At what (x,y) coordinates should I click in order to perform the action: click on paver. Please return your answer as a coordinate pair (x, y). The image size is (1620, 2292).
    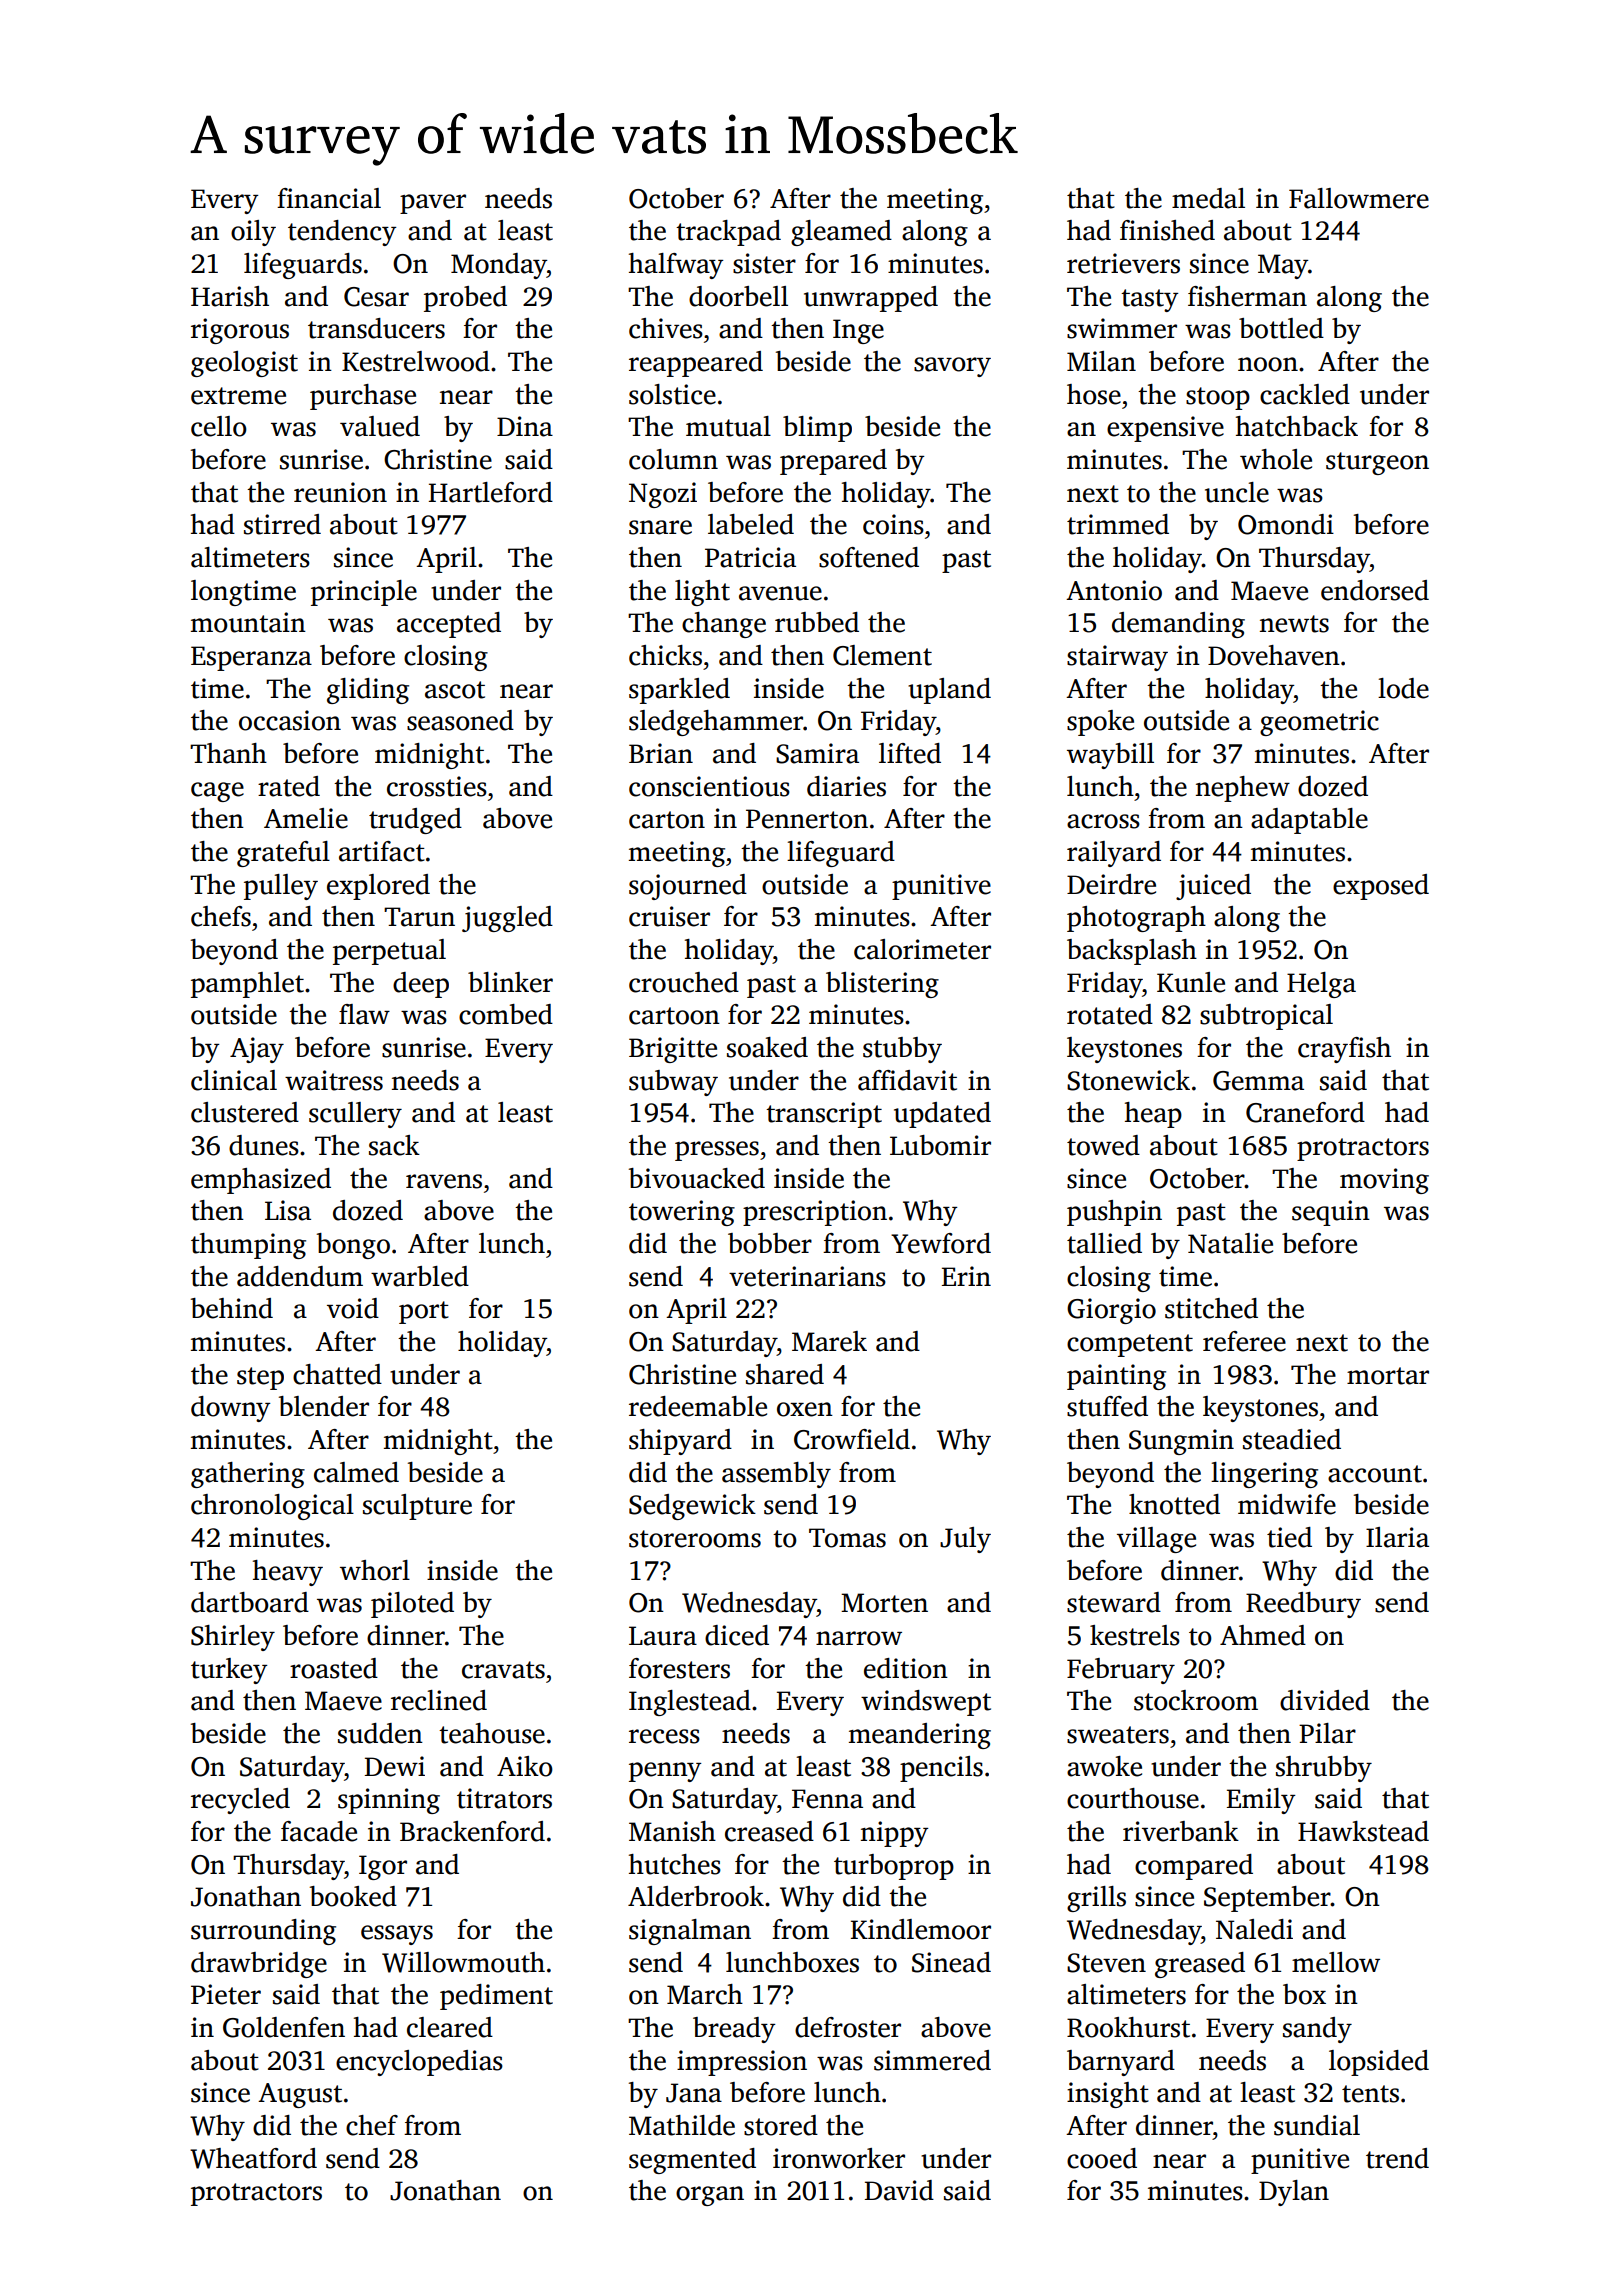
    Looking at the image, I should click on (433, 204).
